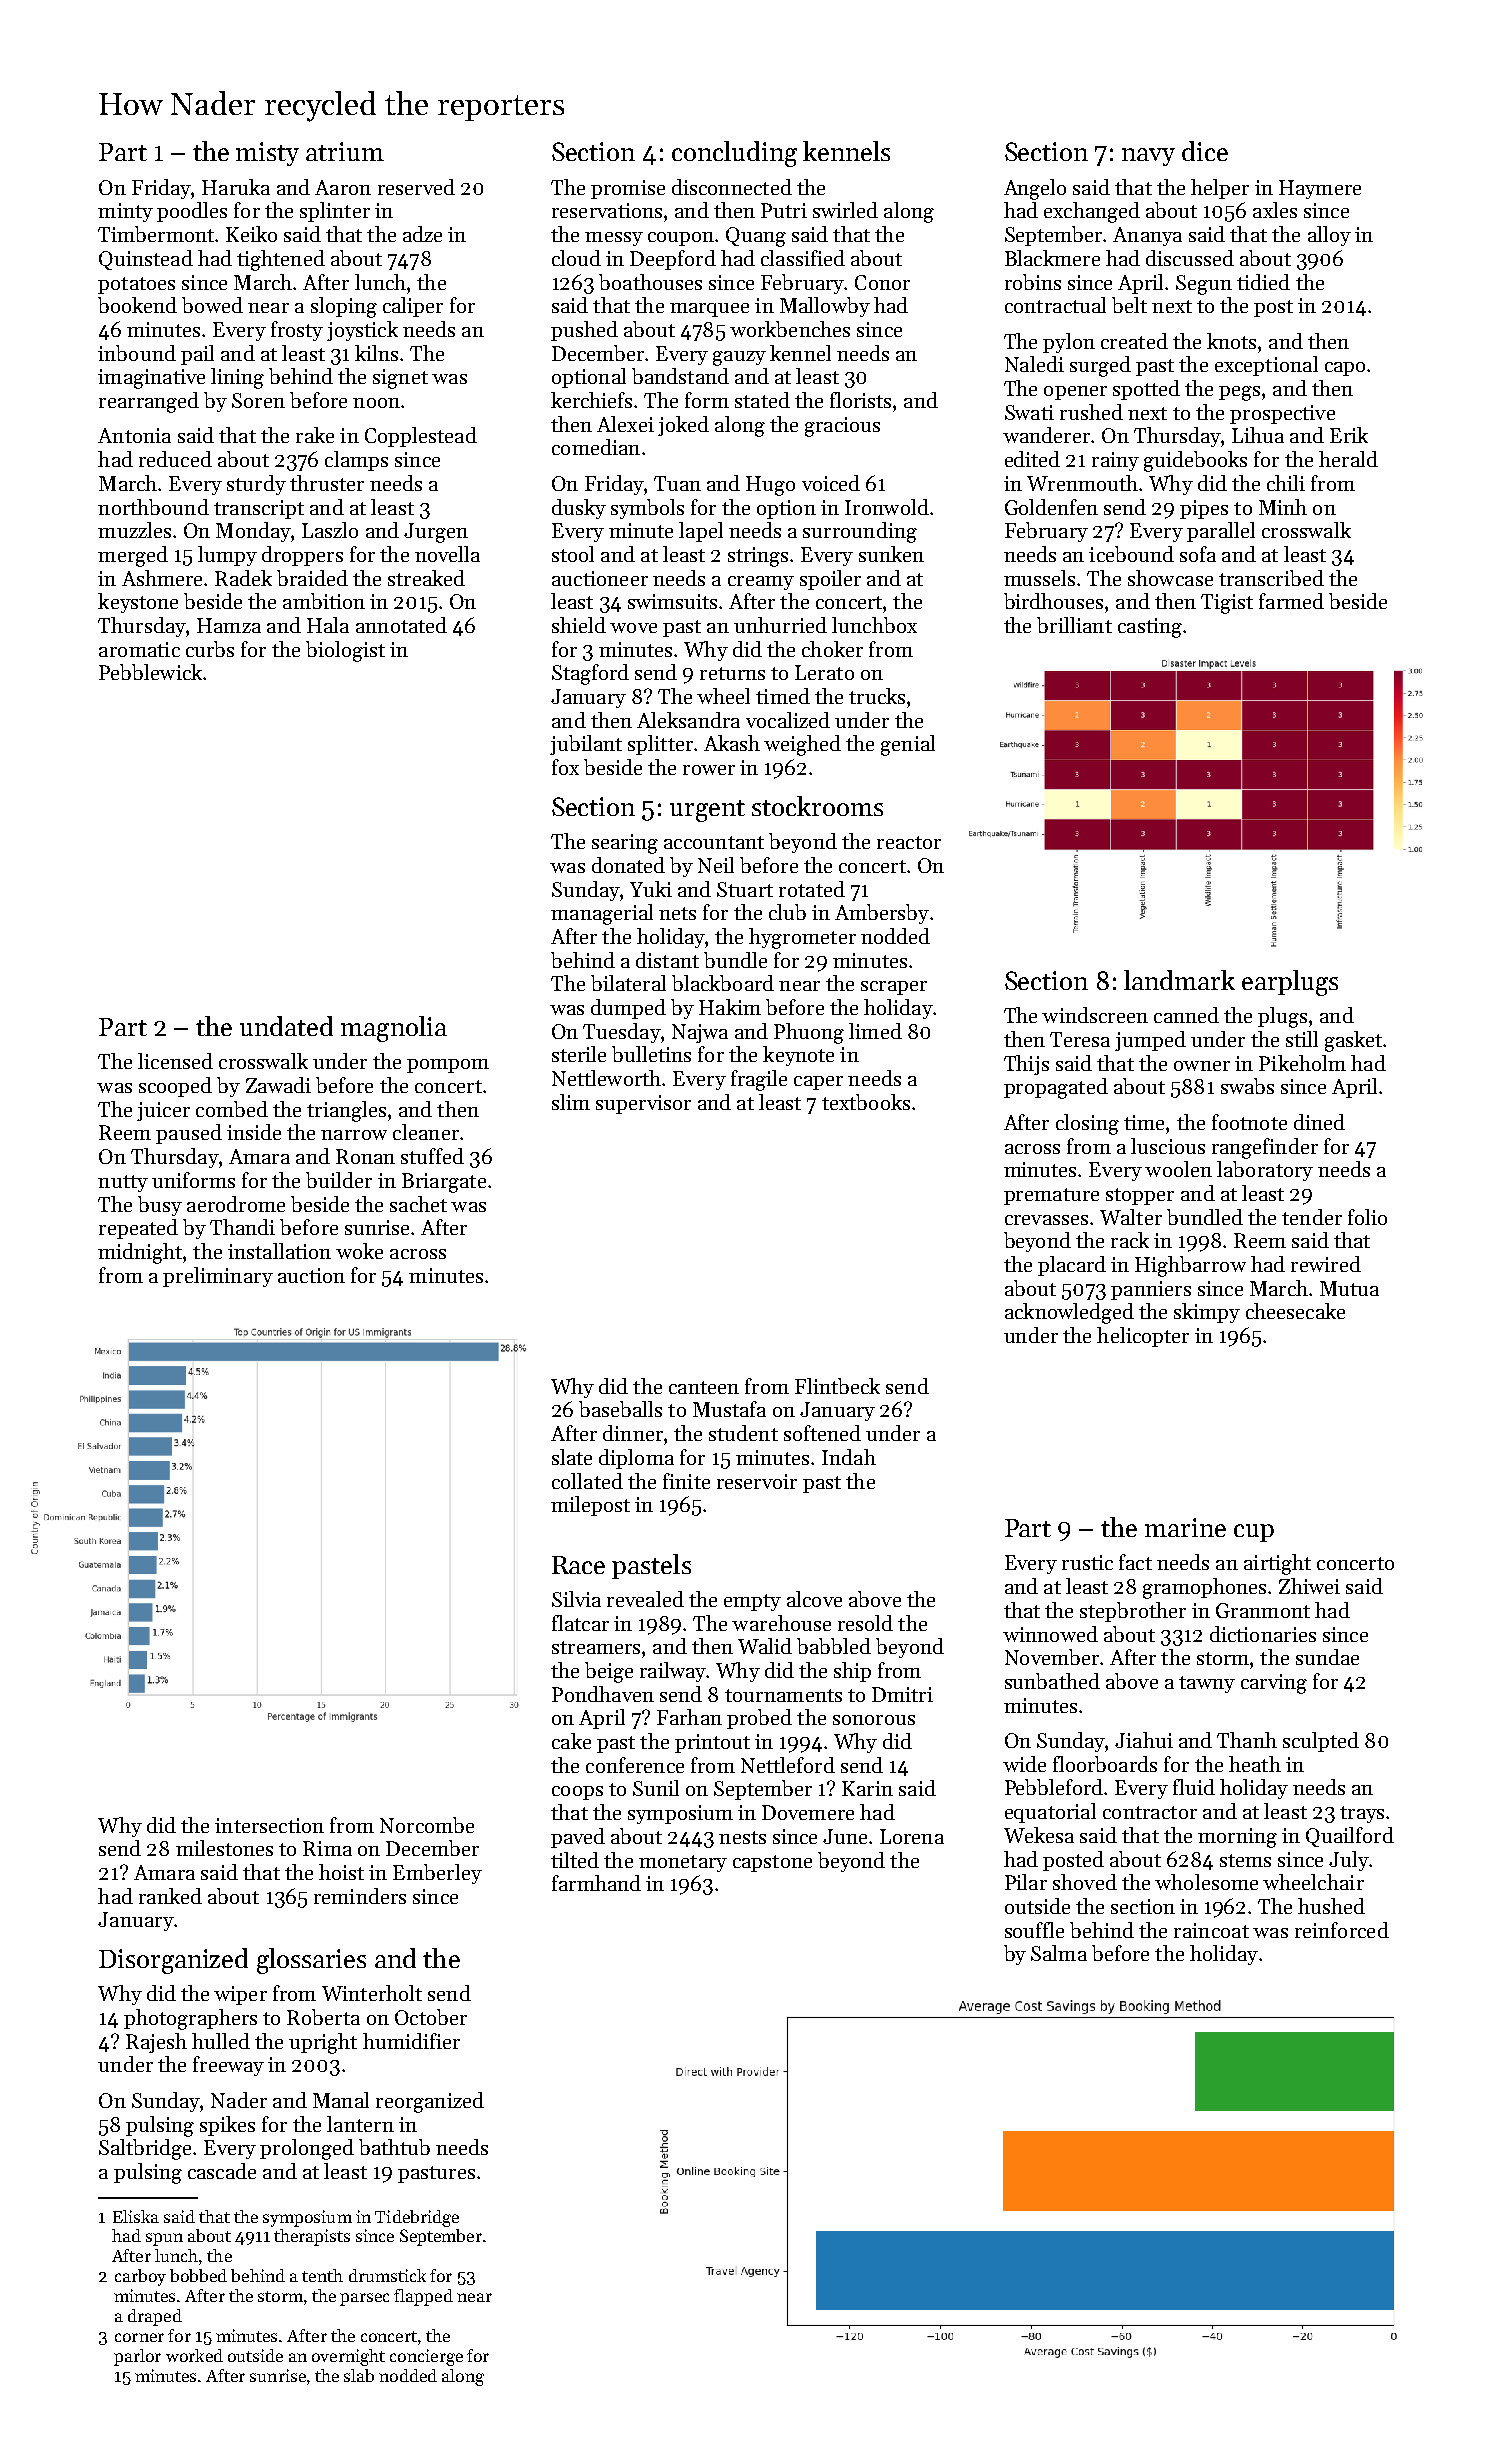  What do you see at coordinates (1320, 189) in the screenshot?
I see `Haymere` at bounding box center [1320, 189].
